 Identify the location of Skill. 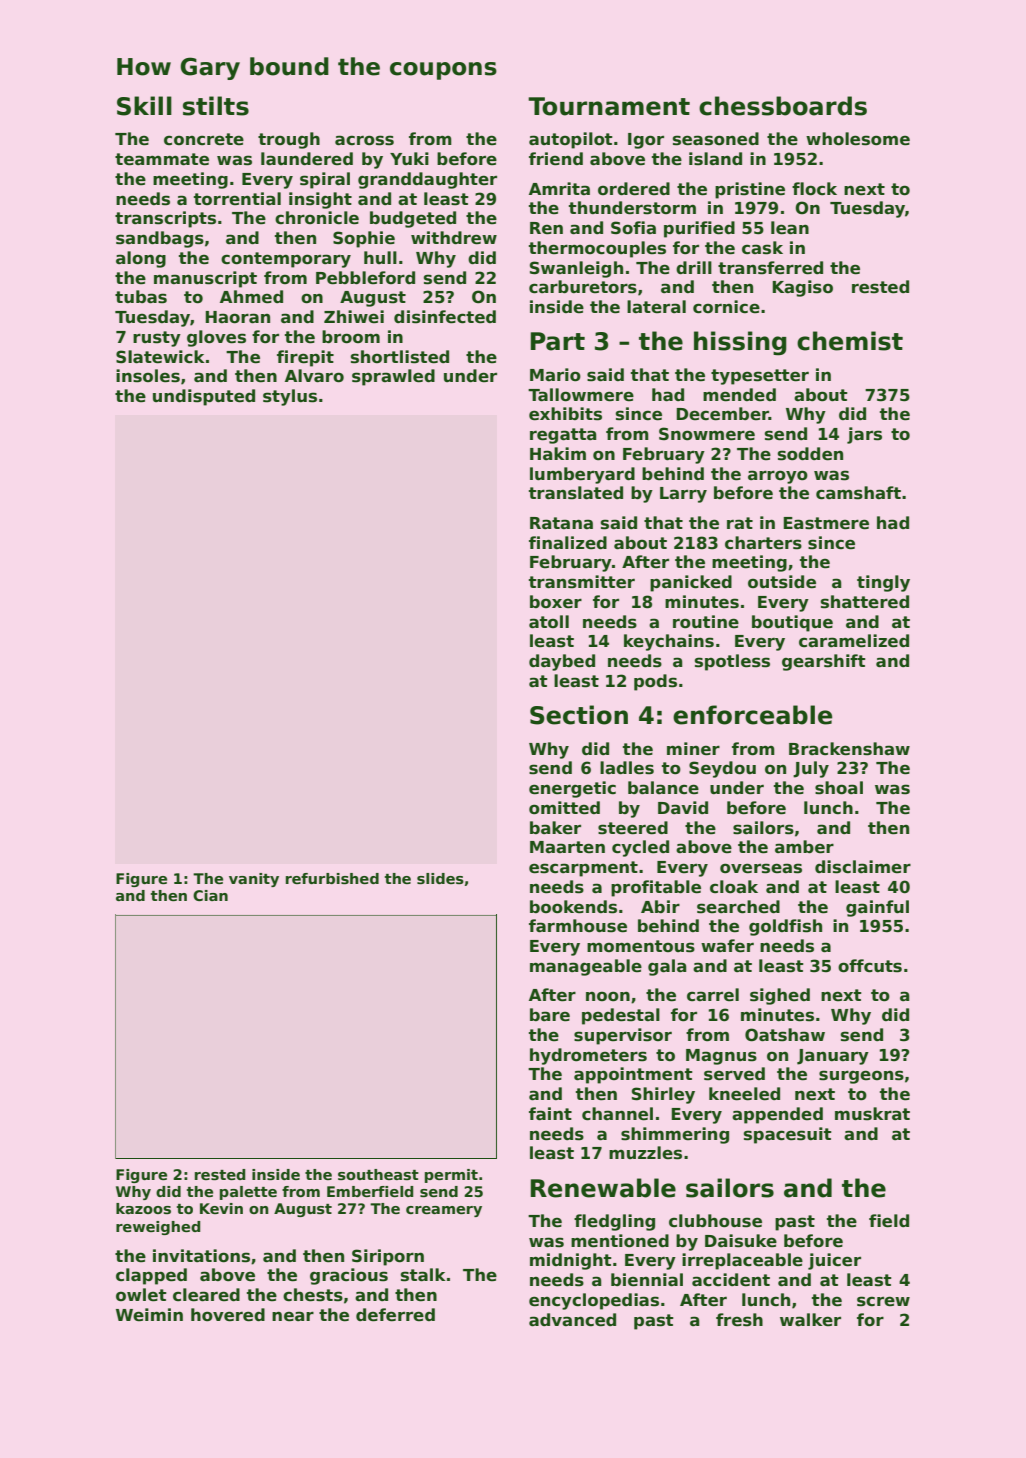
(144, 106).
